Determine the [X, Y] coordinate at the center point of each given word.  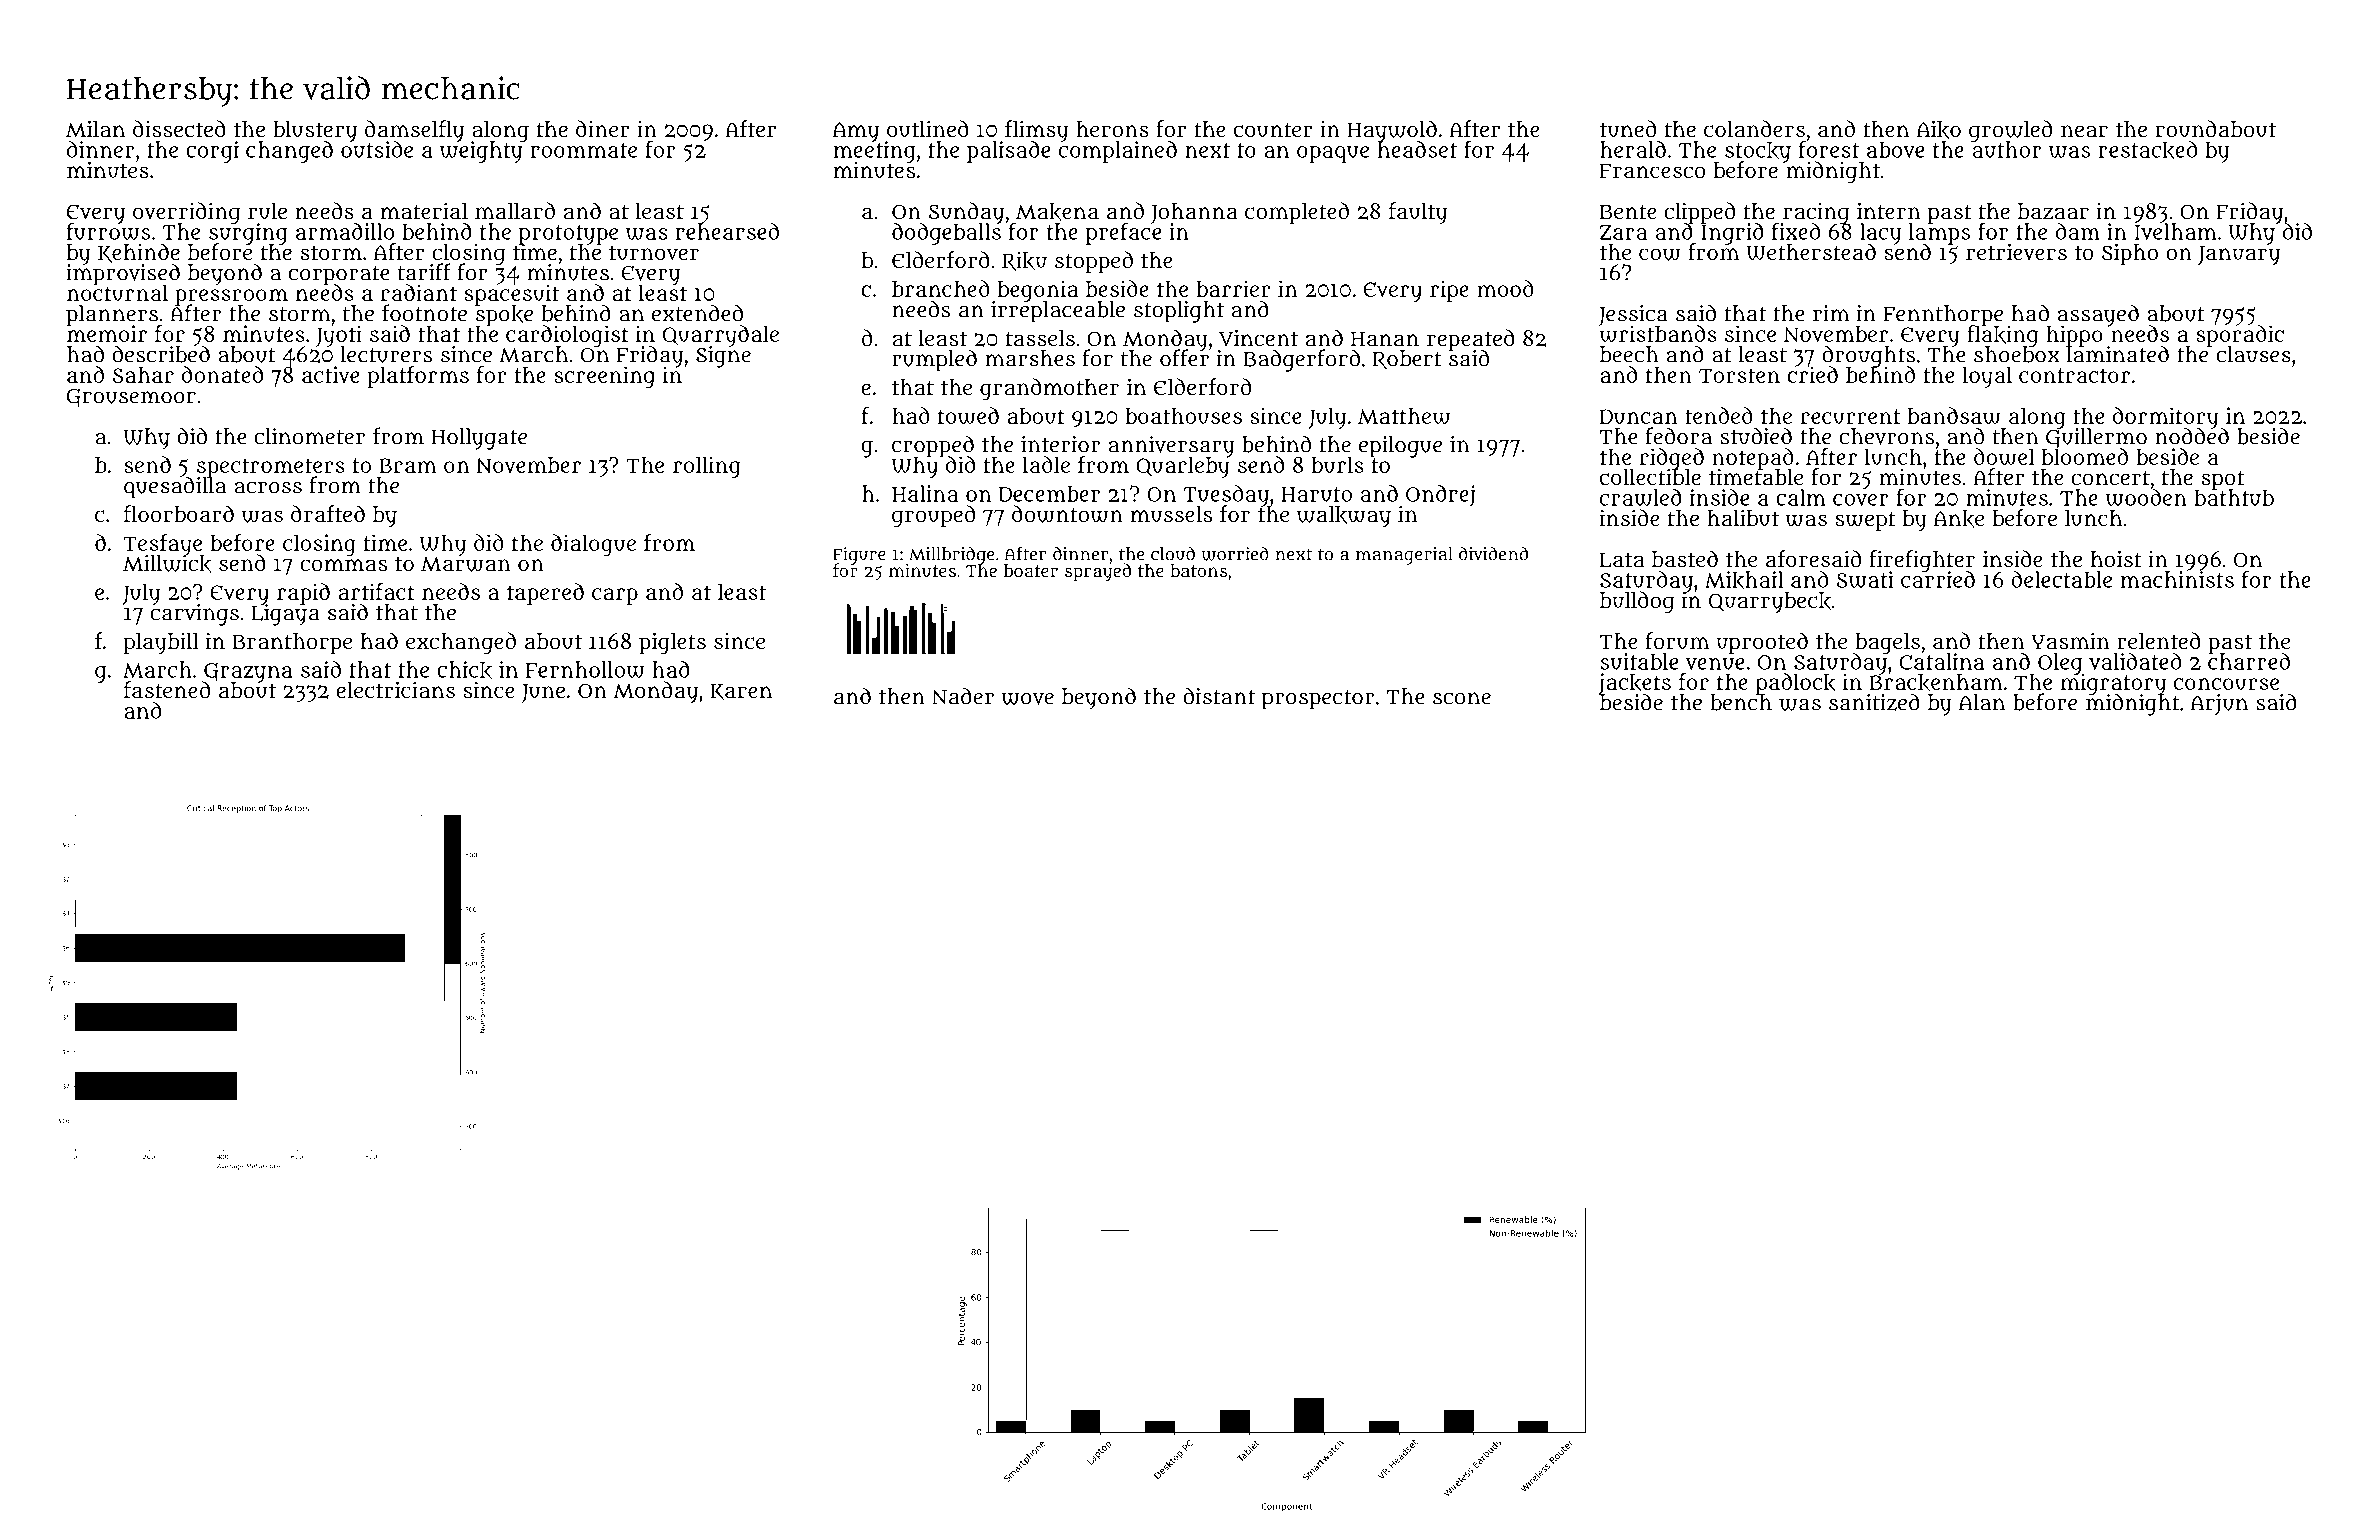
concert [2110, 478]
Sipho [2130, 254]
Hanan [1385, 339]
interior [1060, 444]
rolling [707, 467]
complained [1118, 152]
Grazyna [247, 672]
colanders [1754, 128]
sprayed [1098, 573]
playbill [161, 644]
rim [1831, 313]
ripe [1449, 291]
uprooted [1762, 643]
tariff [424, 272]
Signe [723, 357]
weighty [481, 152]
